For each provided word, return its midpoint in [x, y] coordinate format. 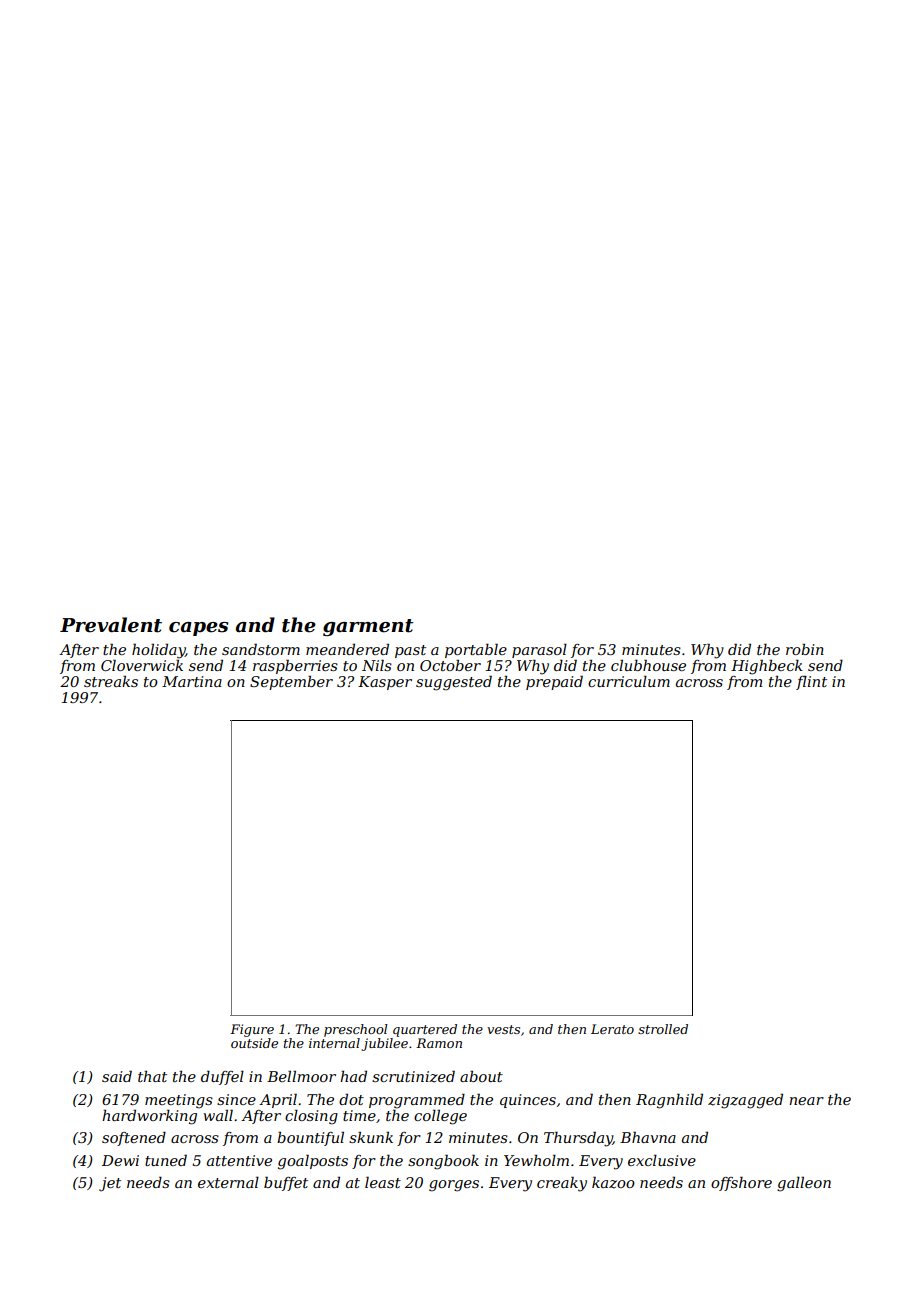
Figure [252, 1030]
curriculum [629, 681]
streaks [111, 681]
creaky [562, 1184]
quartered [425, 1030]
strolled [663, 1029]
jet [110, 1184]
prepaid [554, 682]
